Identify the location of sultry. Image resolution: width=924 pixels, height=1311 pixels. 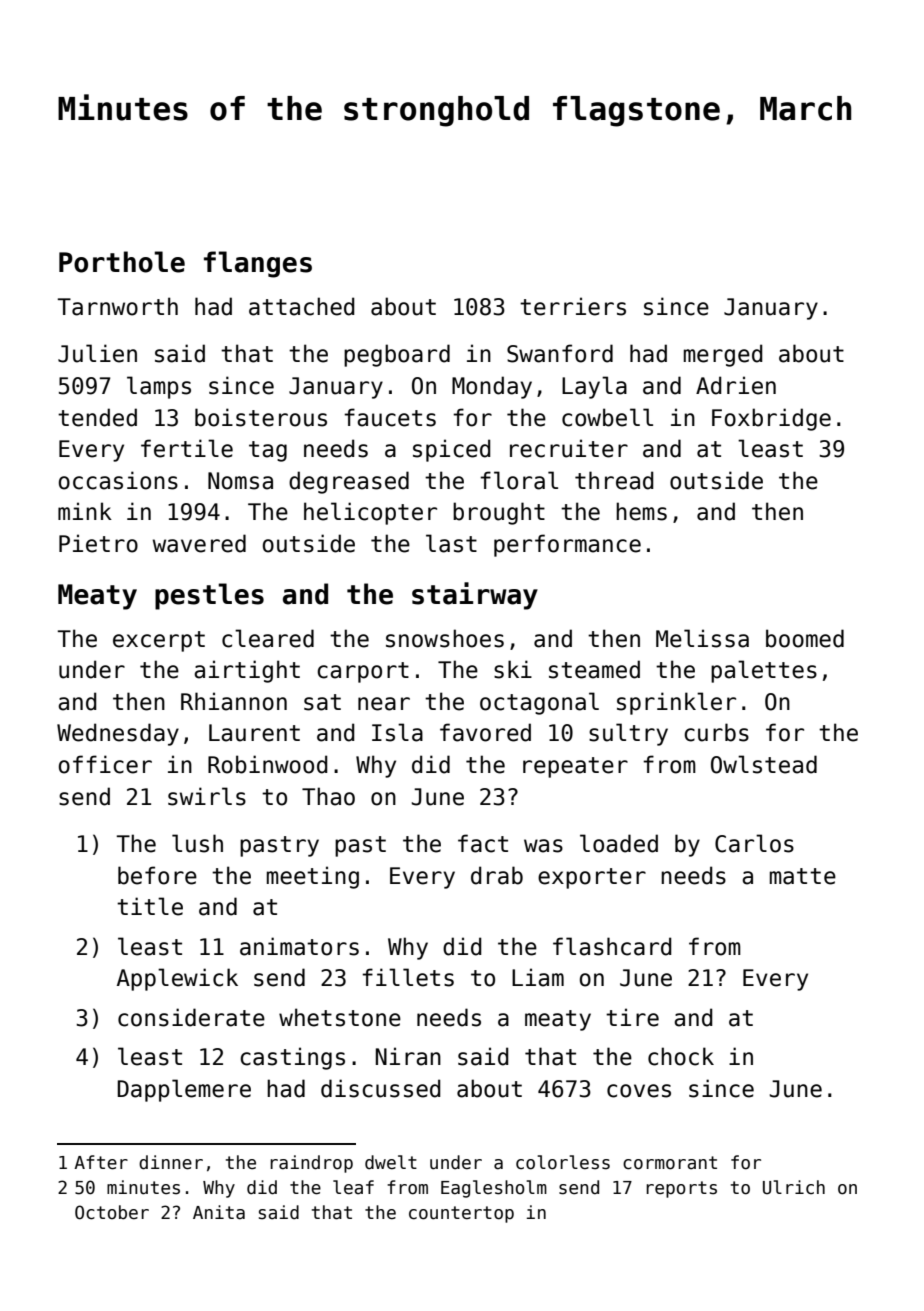
(628, 734).
